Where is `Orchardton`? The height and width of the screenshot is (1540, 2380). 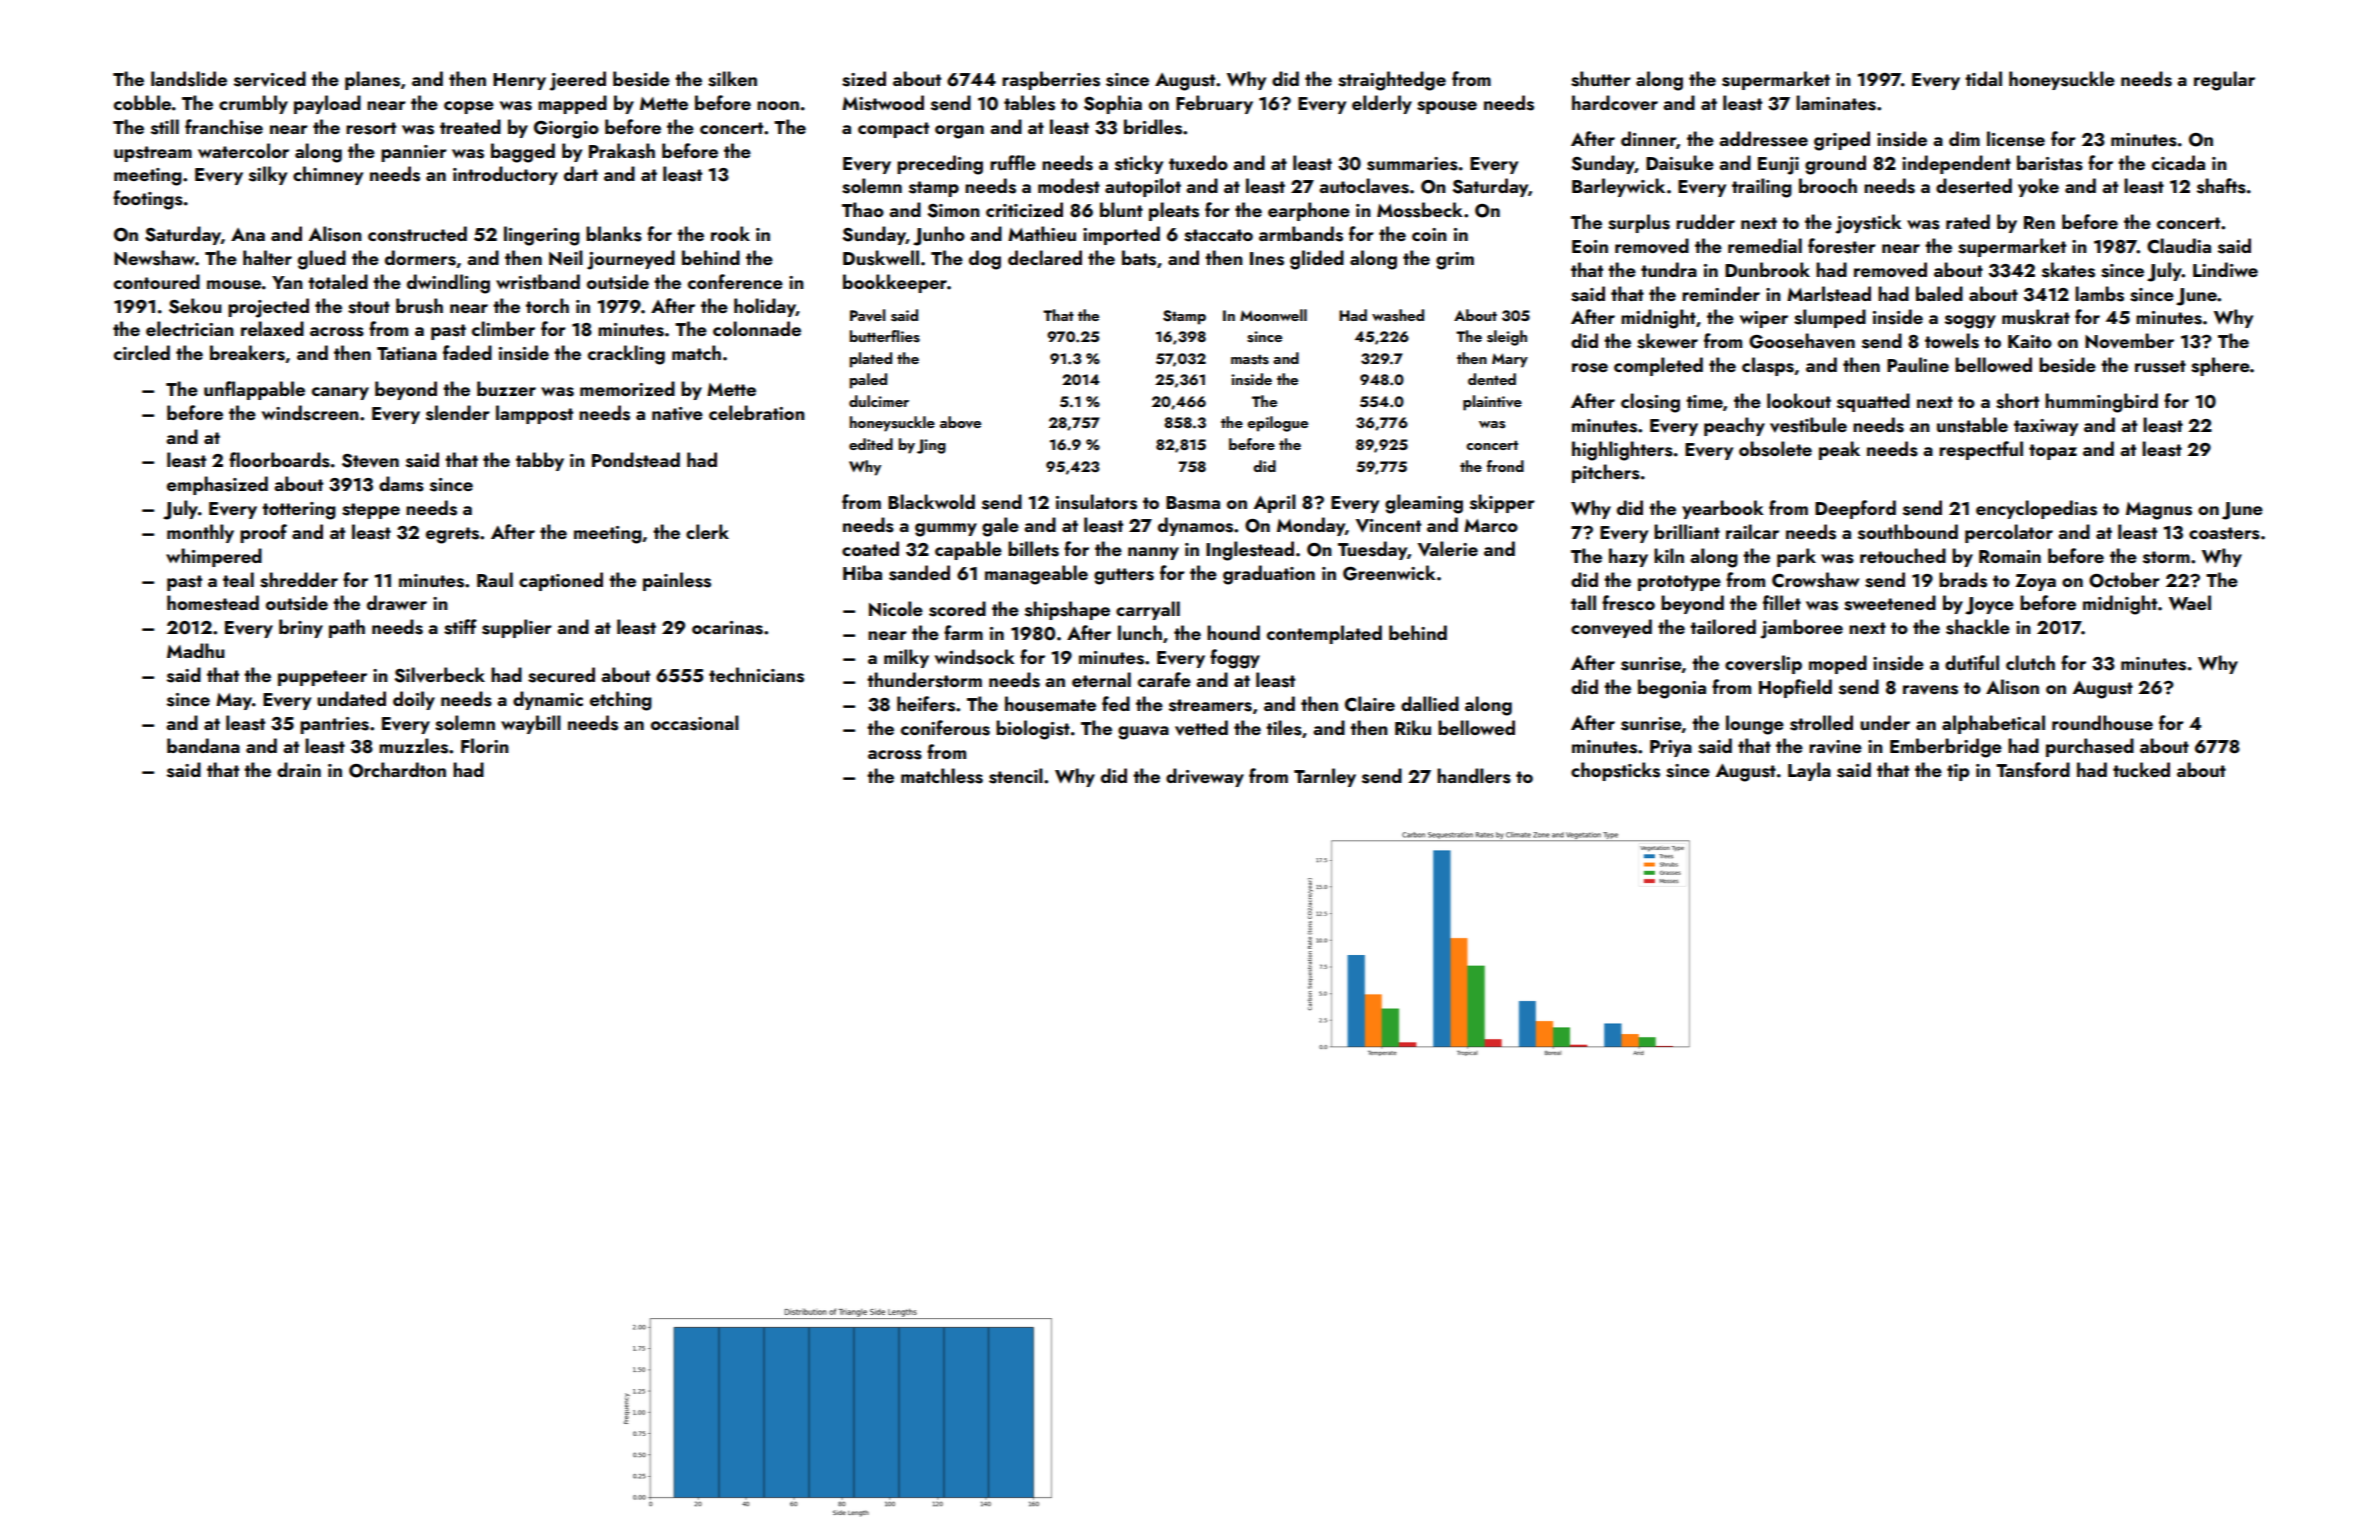 Orchardton is located at coordinates (397, 770).
